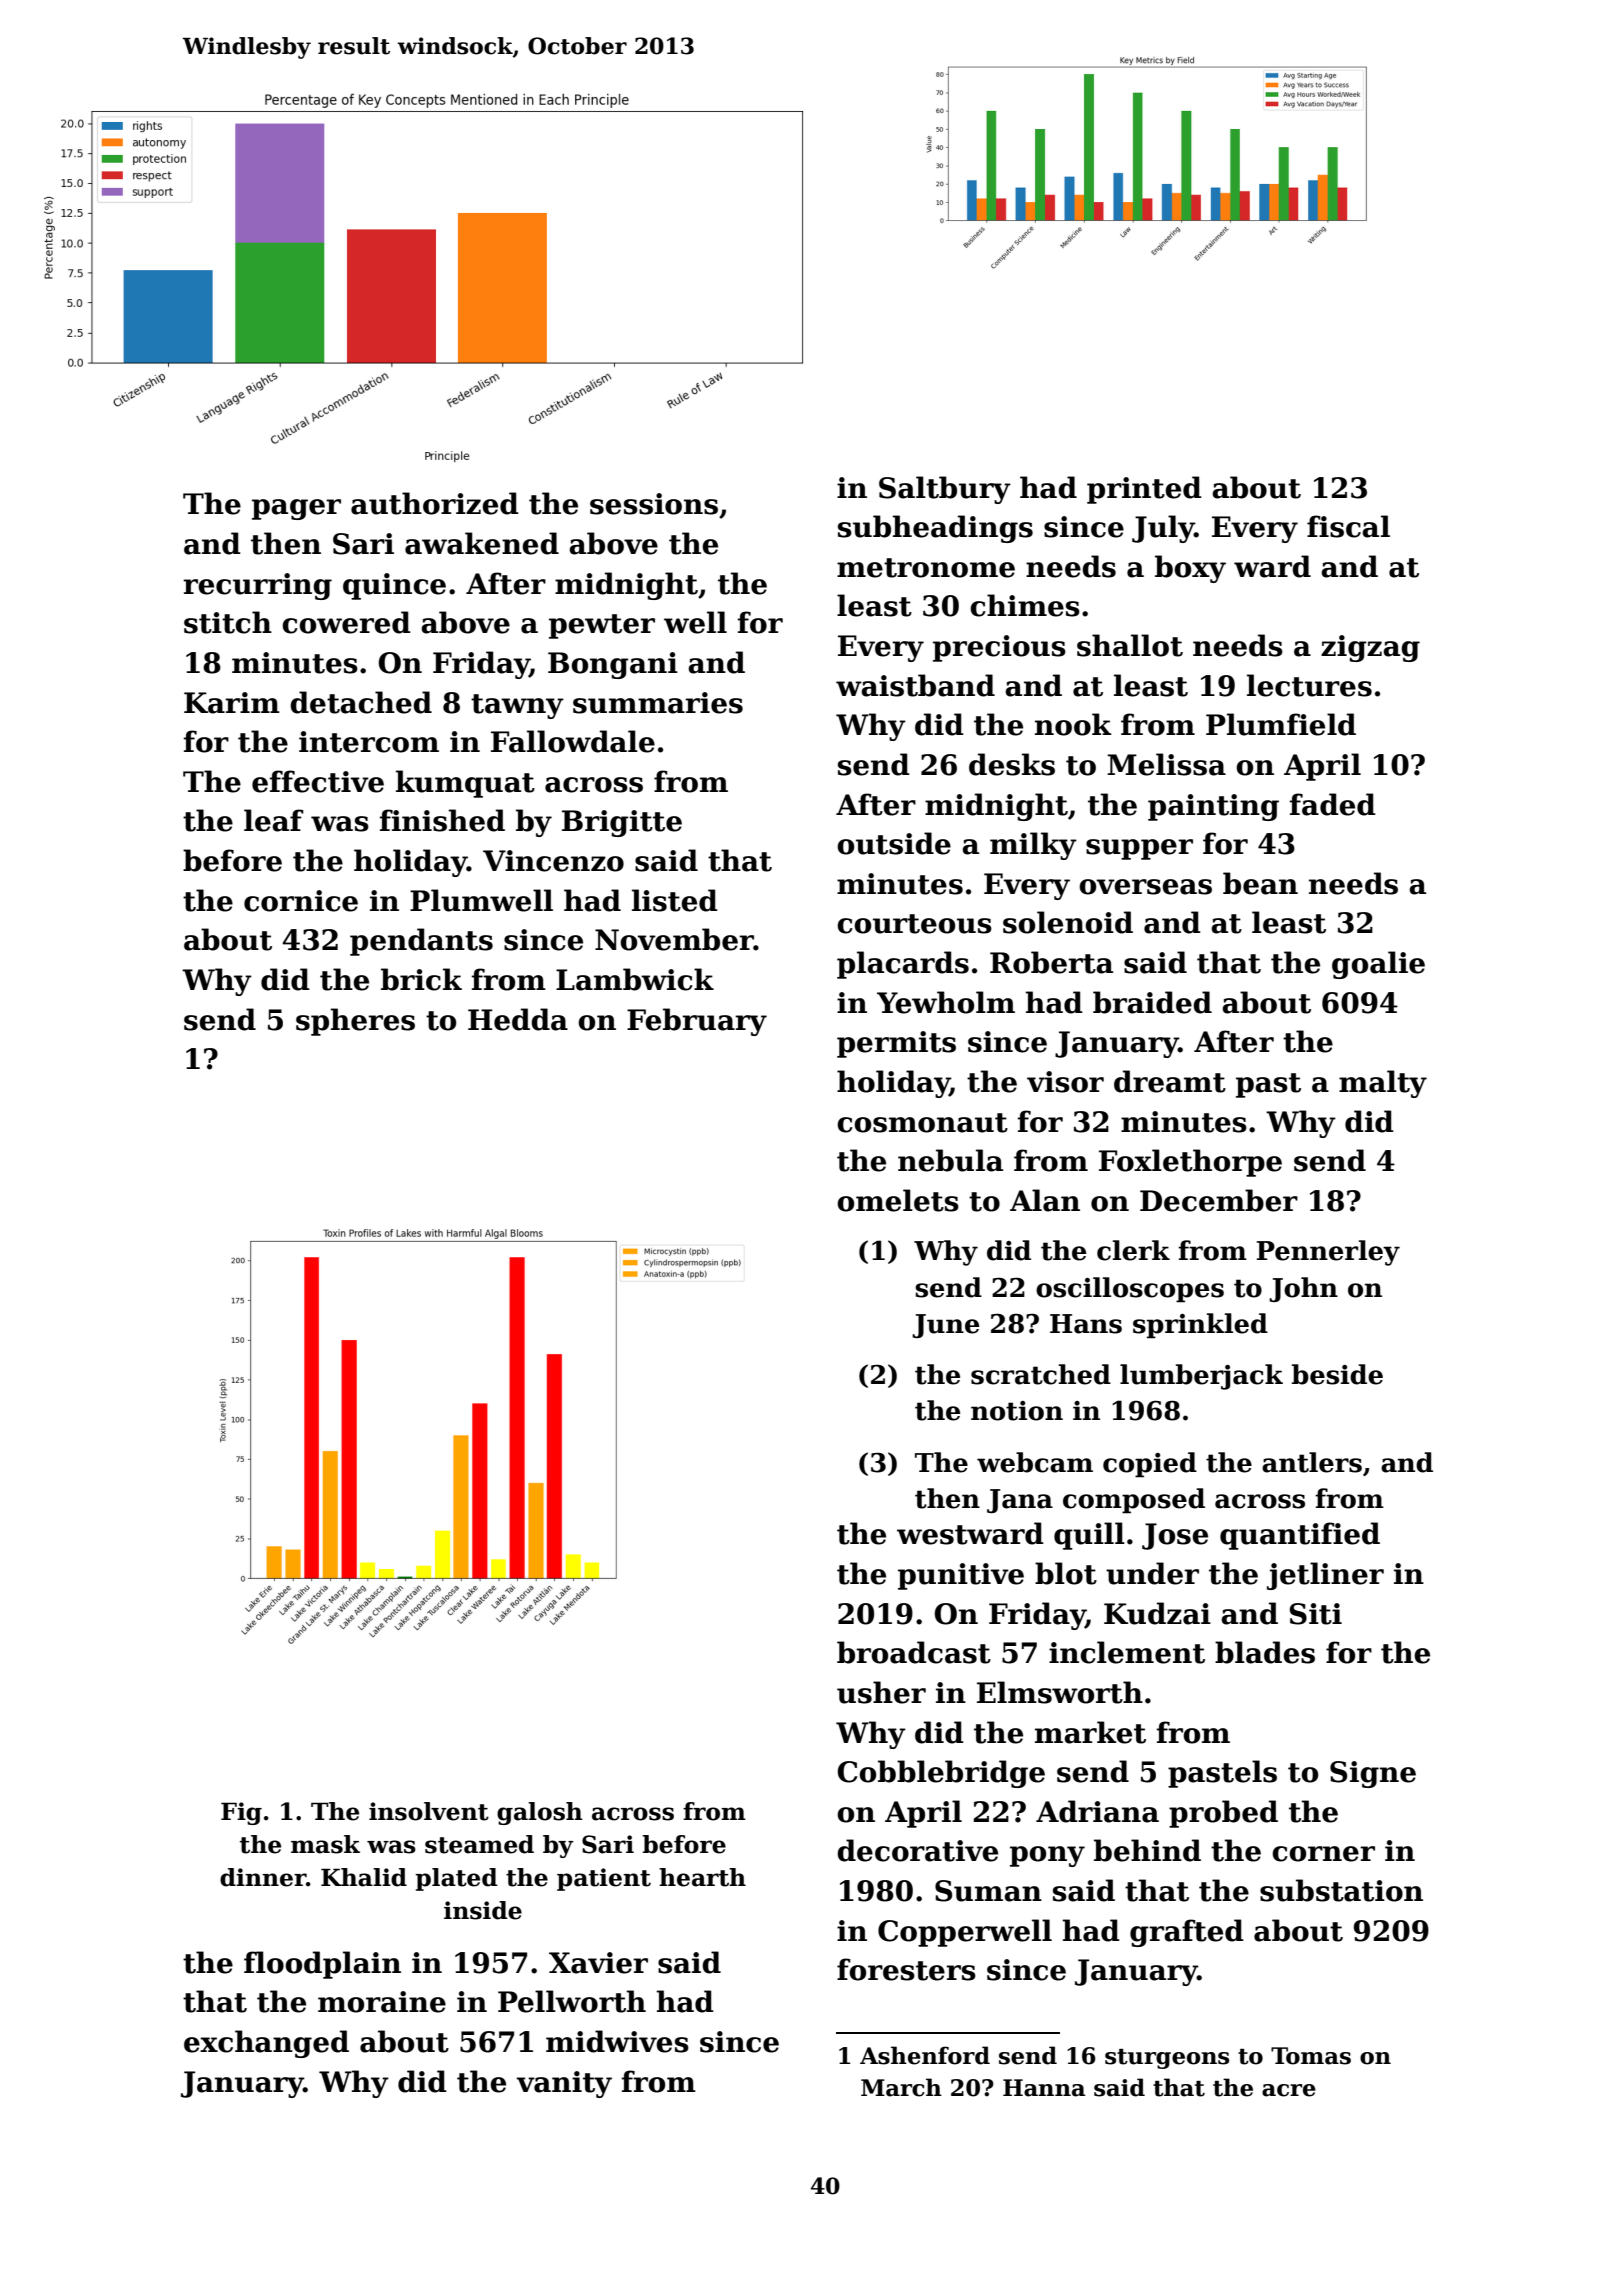 The width and height of the image is (1620, 2292). Describe the element at coordinates (517, 706) in the image. I see `tawny` at that location.
